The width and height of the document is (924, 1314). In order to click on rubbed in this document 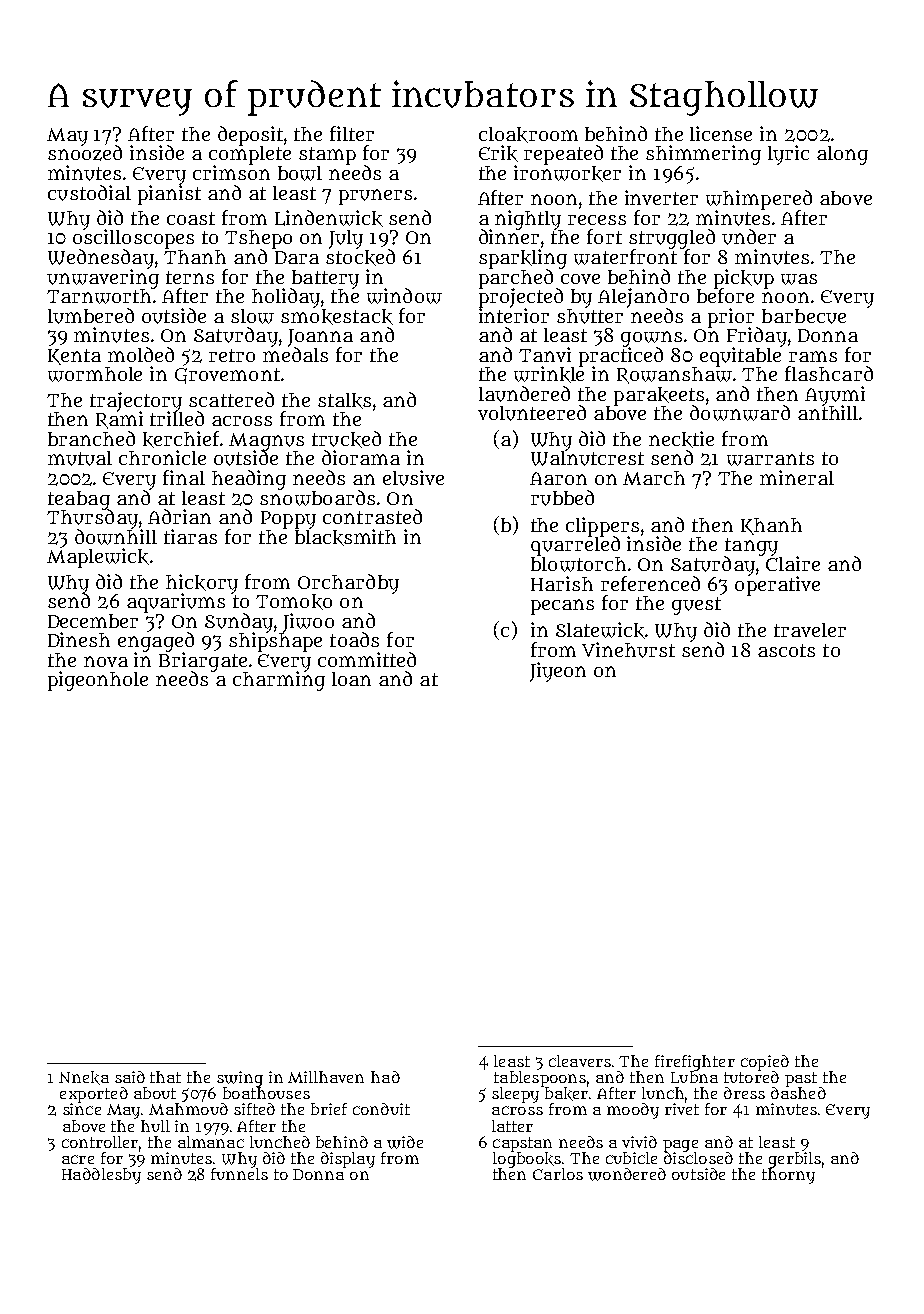, I will do `click(562, 498)`.
